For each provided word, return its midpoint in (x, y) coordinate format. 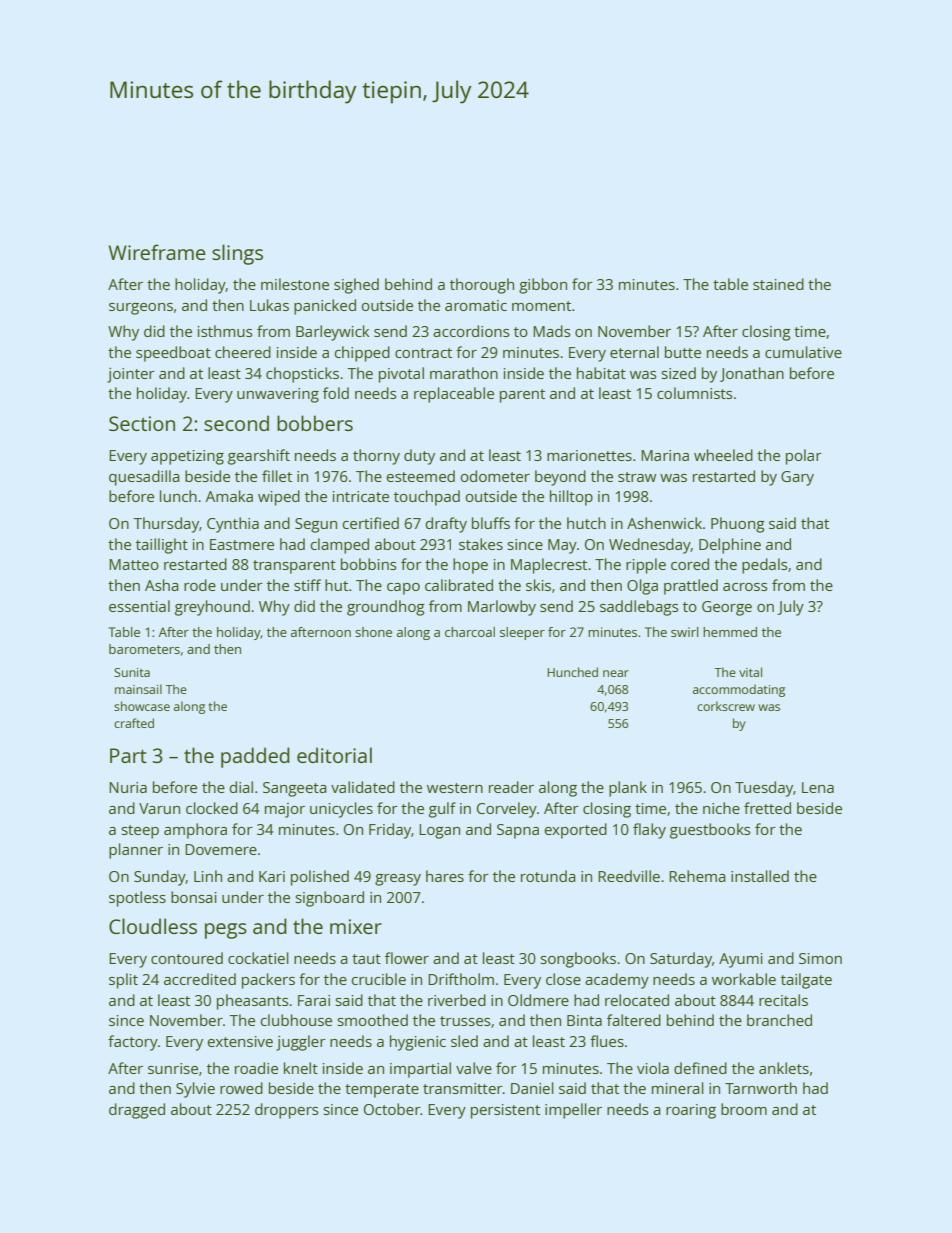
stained (778, 284)
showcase (142, 706)
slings (237, 254)
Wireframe (157, 252)
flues (607, 1041)
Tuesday (764, 789)
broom (744, 1109)
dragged (137, 1111)
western (455, 788)
